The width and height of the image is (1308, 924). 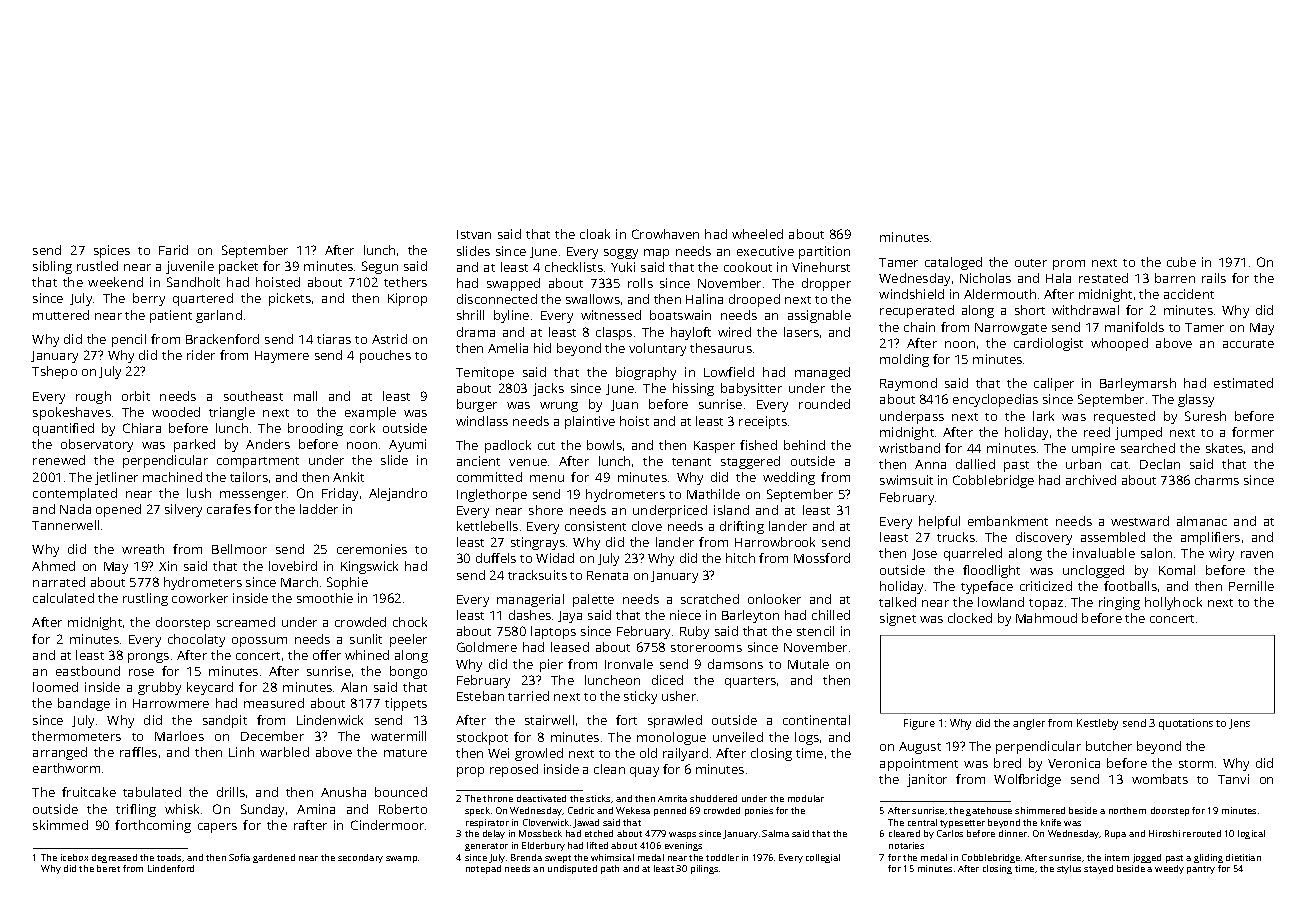 What do you see at coordinates (667, 680) in the image?
I see `diced` at bounding box center [667, 680].
